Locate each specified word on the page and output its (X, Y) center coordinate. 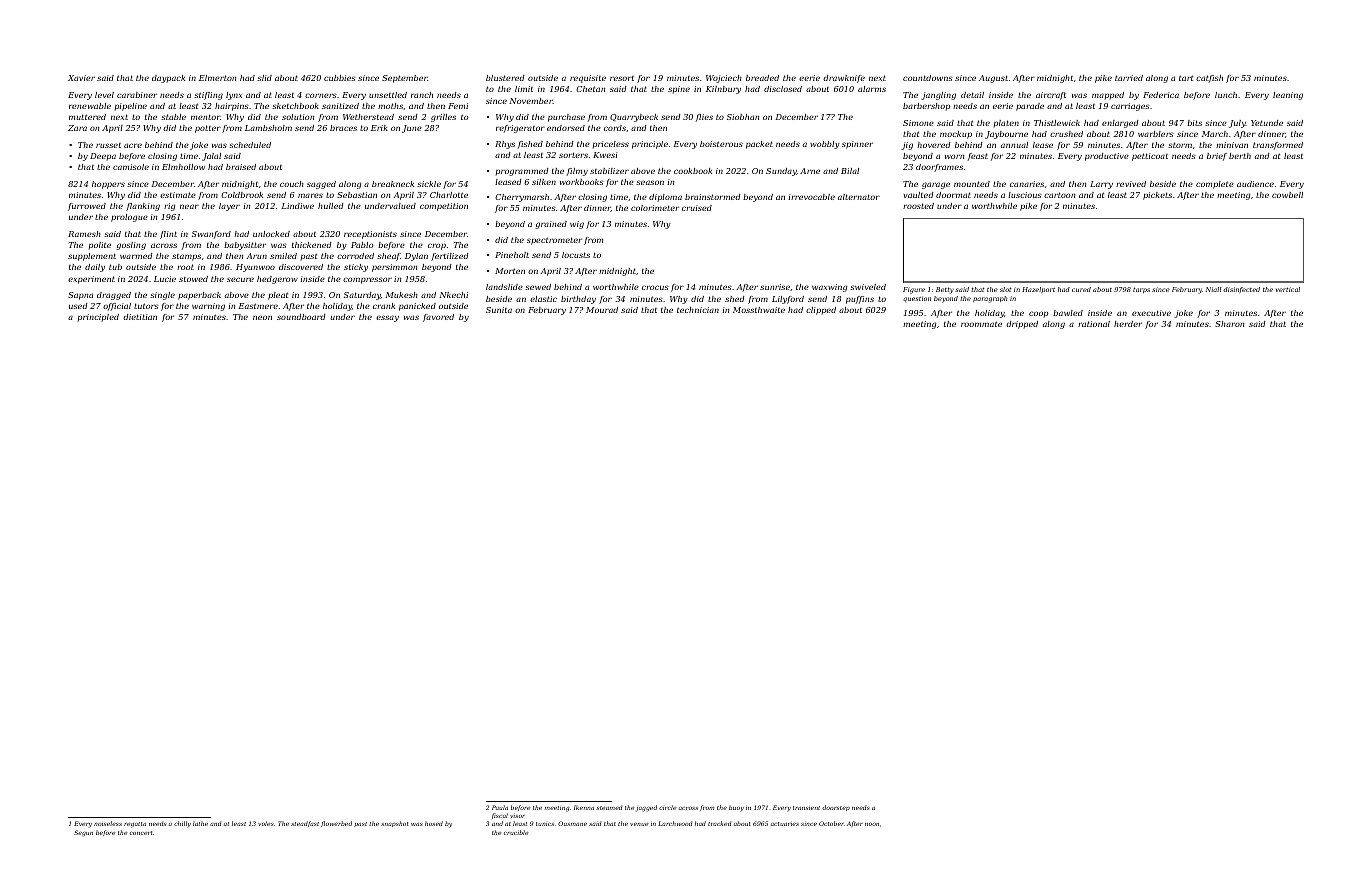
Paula (500, 807)
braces (343, 128)
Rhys (505, 145)
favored (438, 318)
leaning (1288, 96)
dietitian (140, 317)
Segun (83, 833)
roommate (981, 324)
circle (668, 807)
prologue (129, 218)
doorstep (836, 808)
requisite (588, 79)
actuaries (785, 824)
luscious (1025, 195)
